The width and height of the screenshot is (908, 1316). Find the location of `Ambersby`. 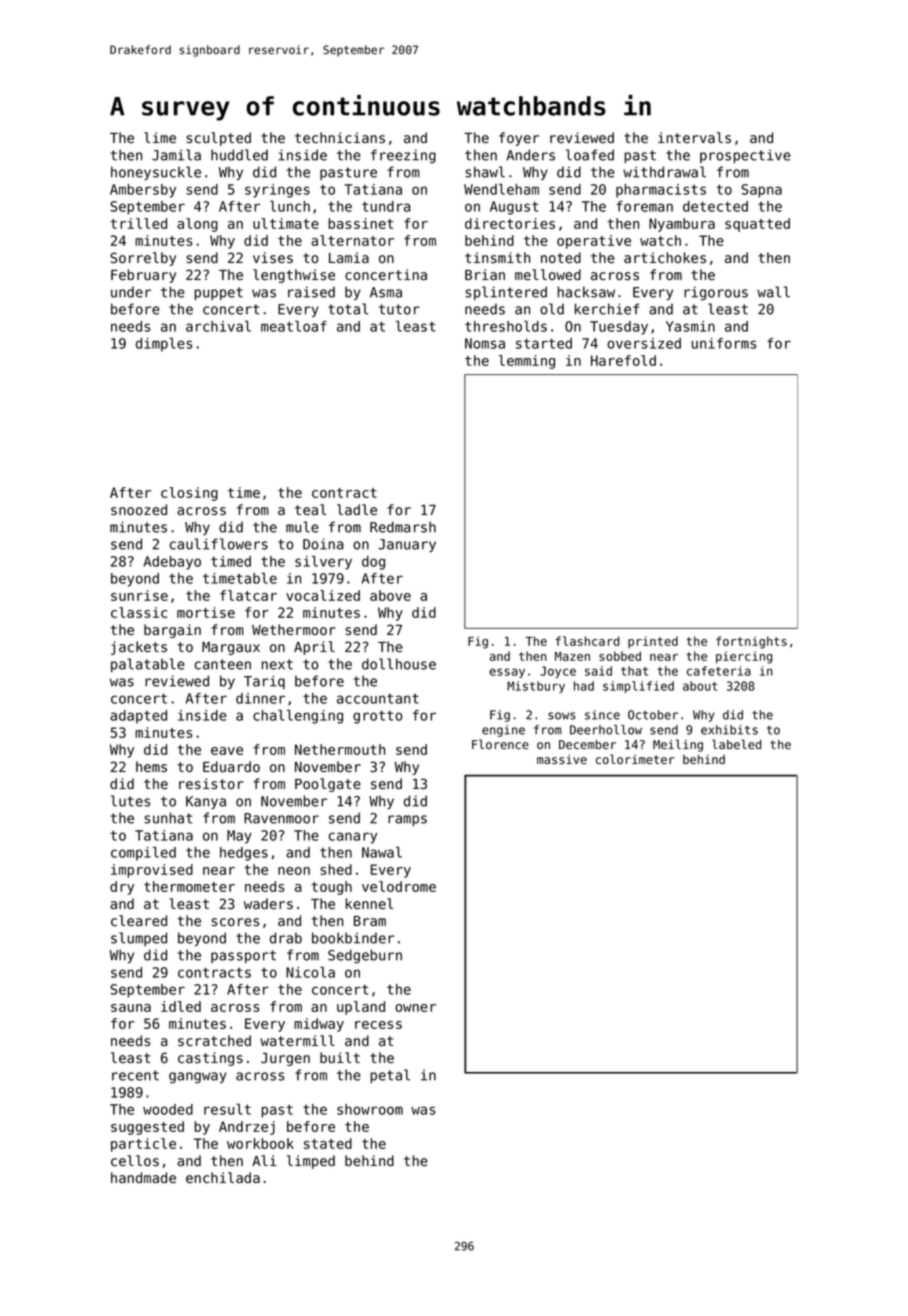

Ambersby is located at coordinates (143, 191).
